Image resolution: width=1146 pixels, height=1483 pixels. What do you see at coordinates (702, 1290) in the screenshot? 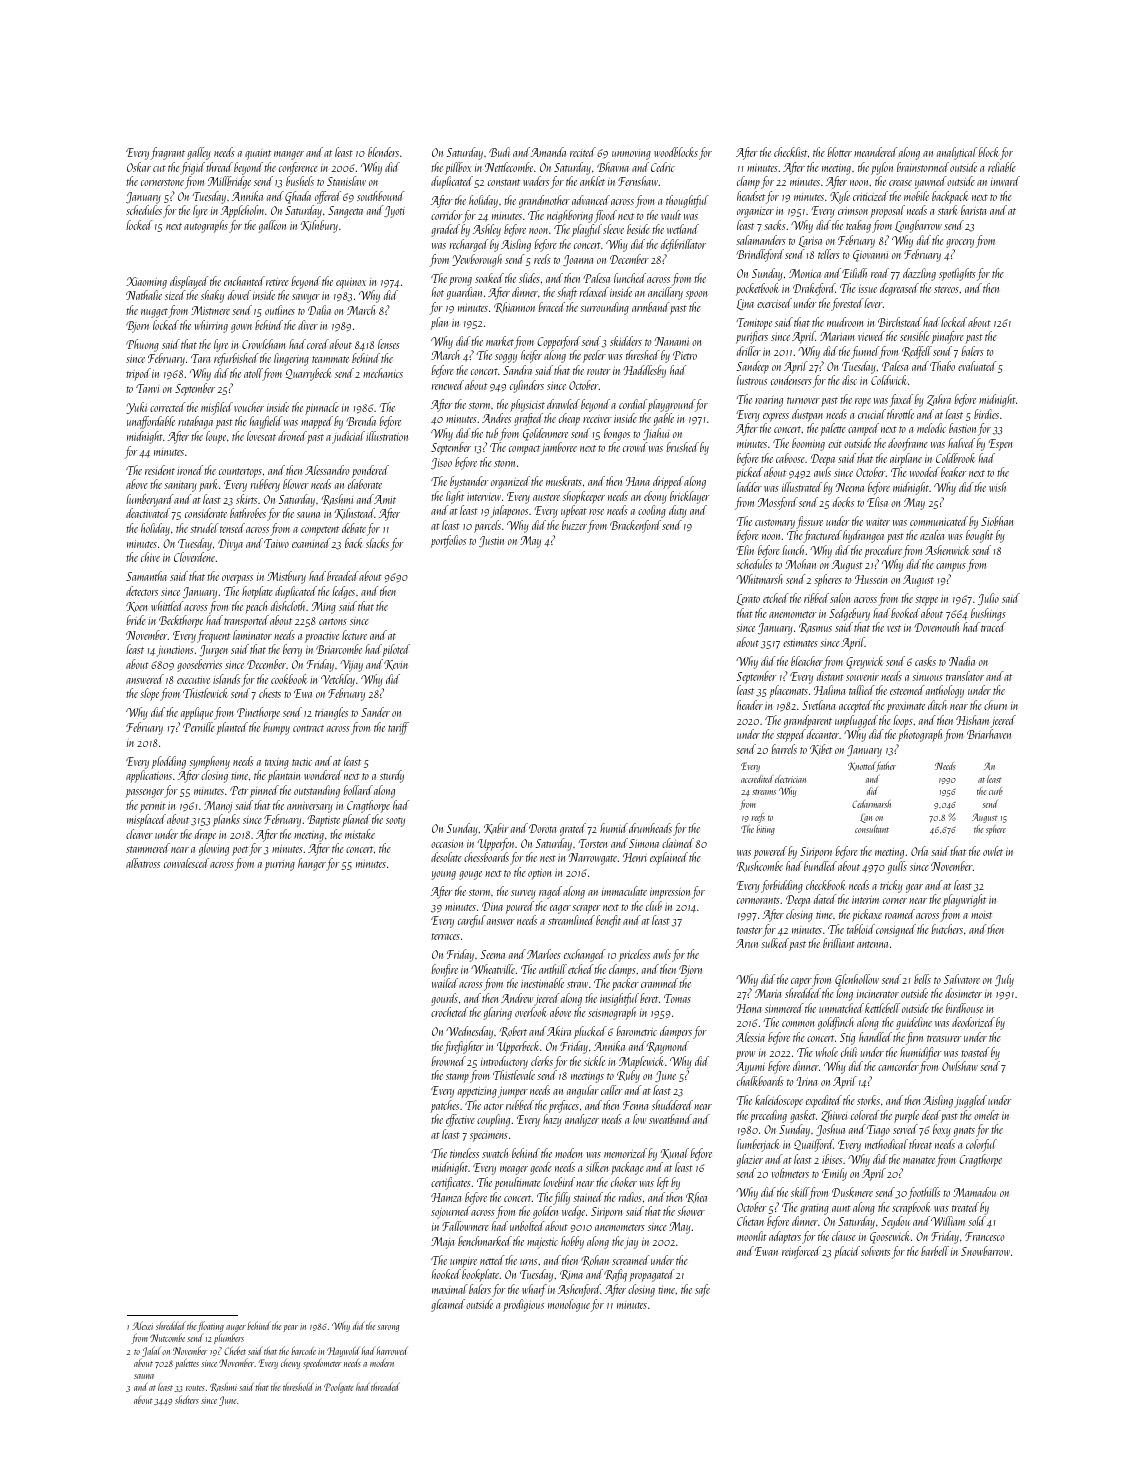
I see `safe` at bounding box center [702, 1290].
